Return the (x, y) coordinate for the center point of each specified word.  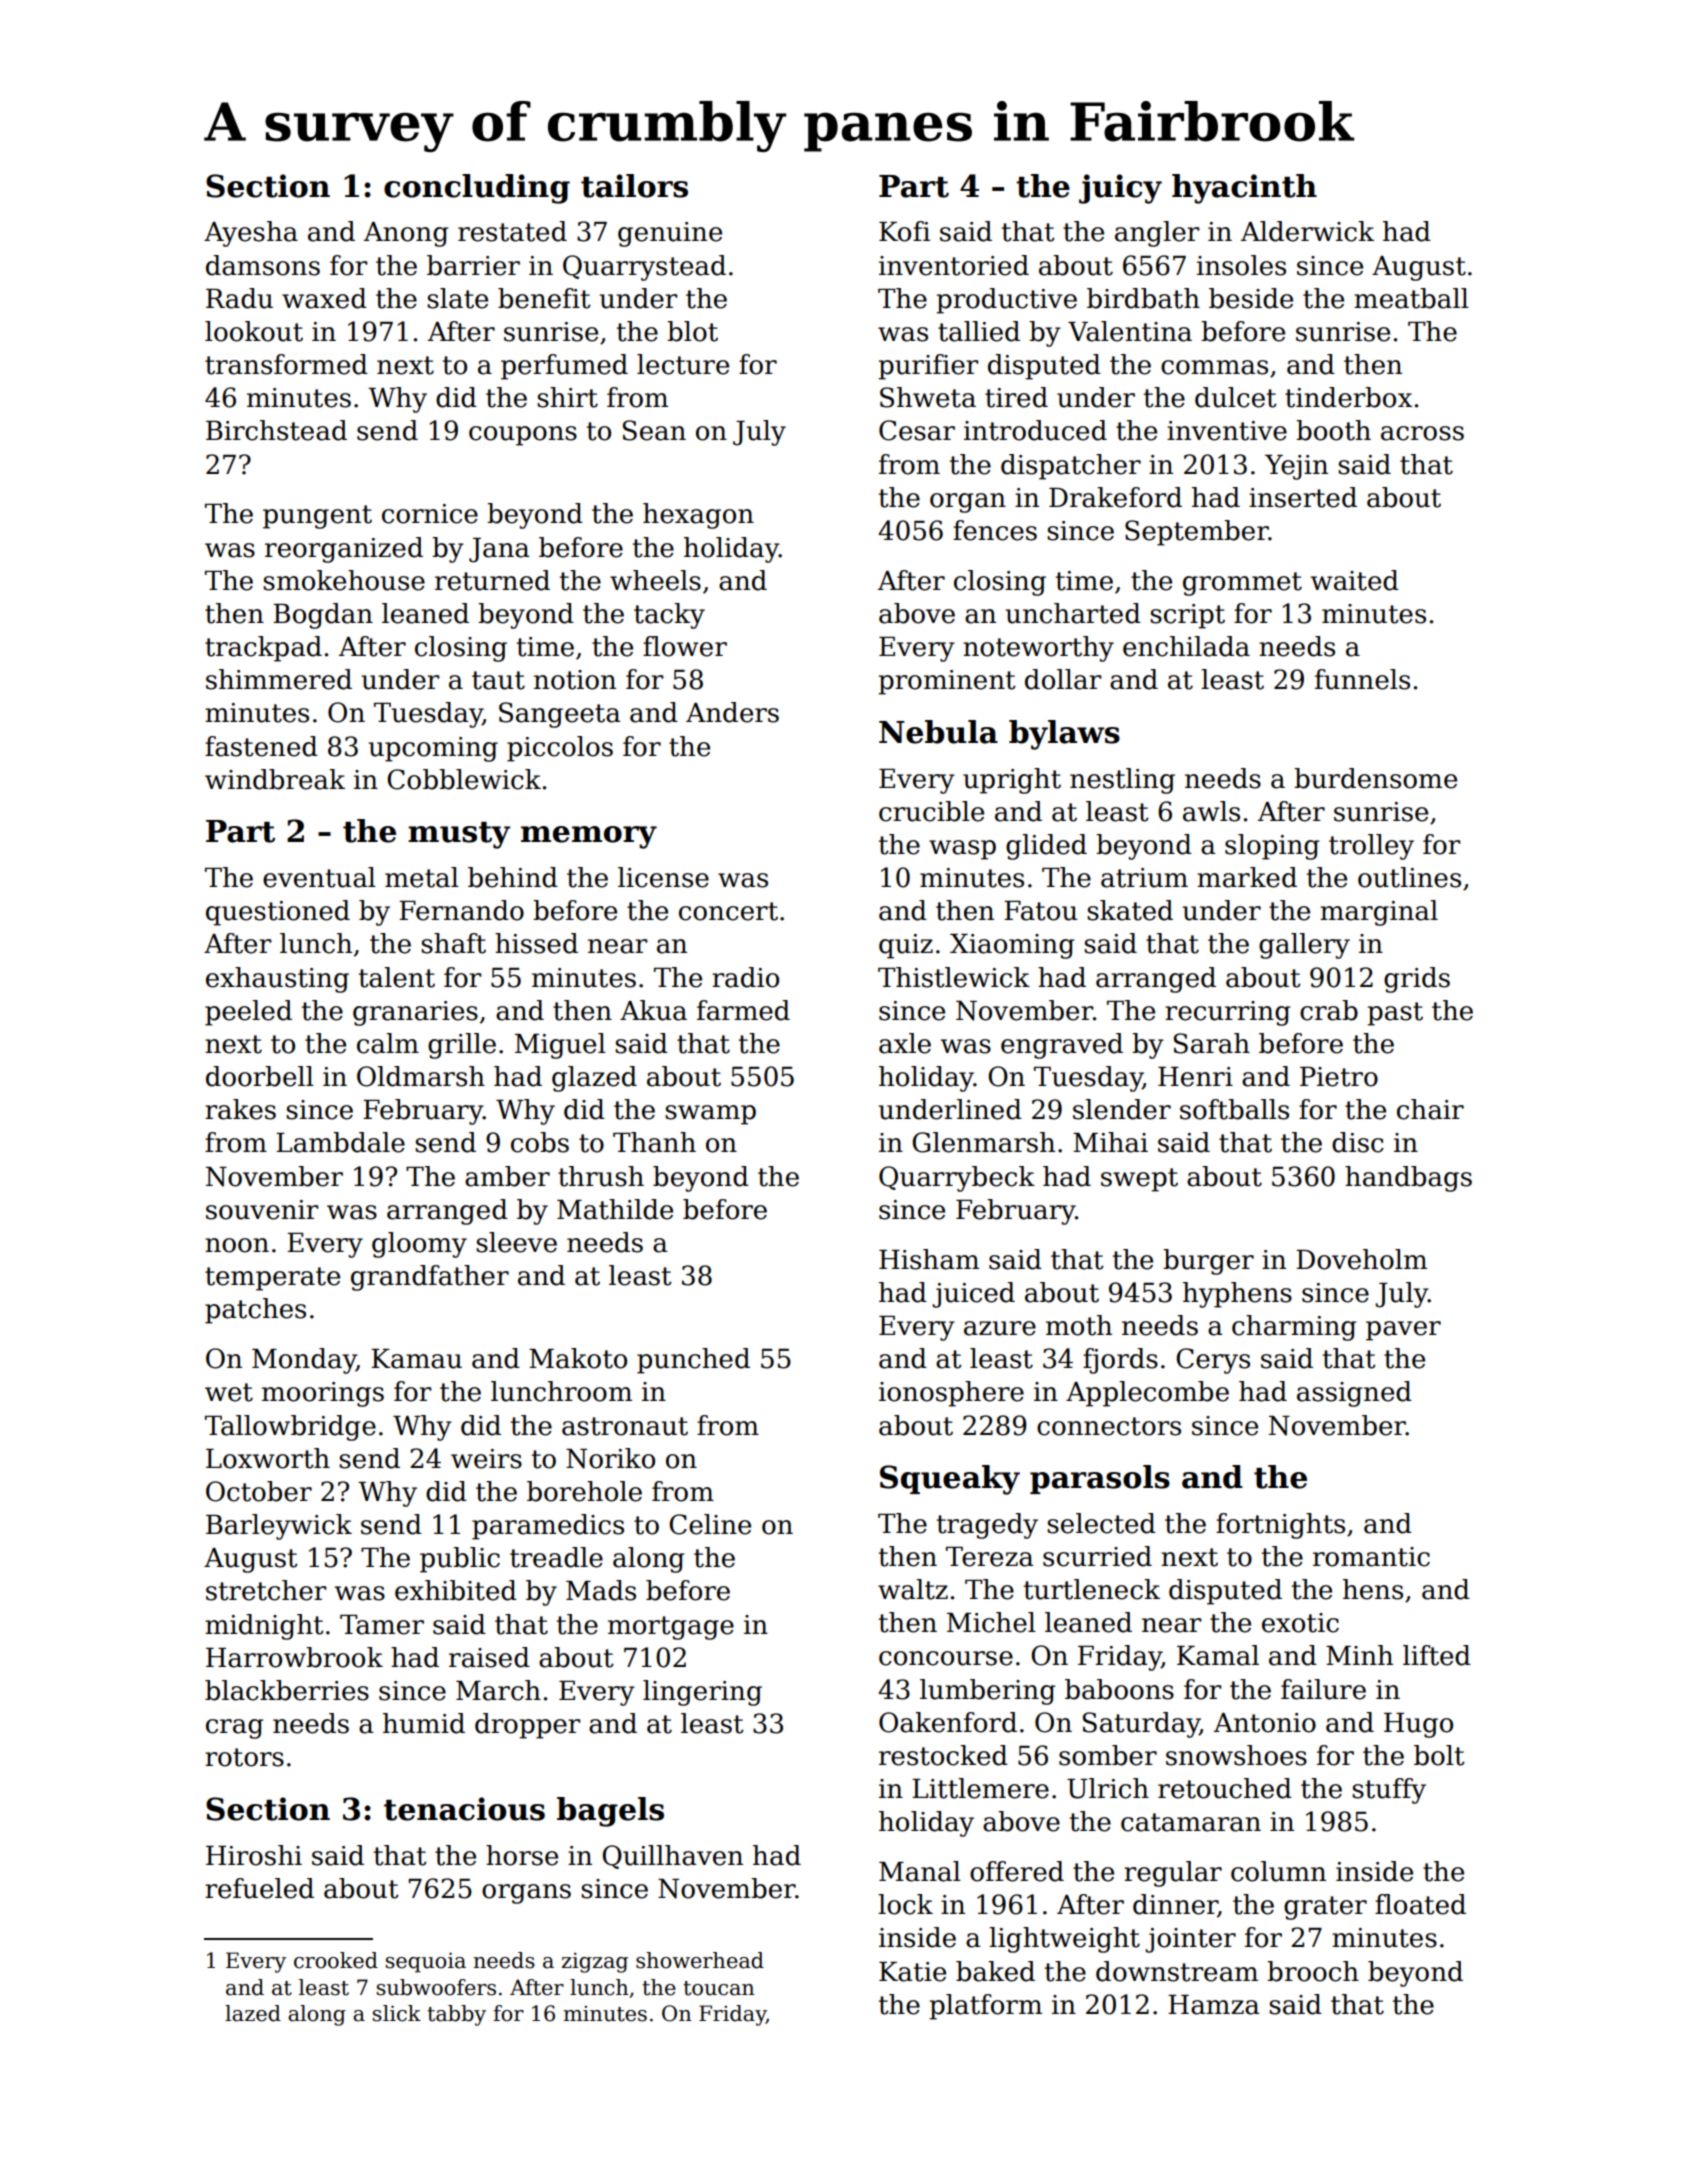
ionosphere (951, 1394)
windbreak (275, 779)
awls (1211, 811)
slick (396, 2013)
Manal (920, 1871)
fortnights (1280, 1526)
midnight (264, 1627)
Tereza (990, 1557)
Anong (406, 234)
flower (685, 646)
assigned (1354, 1394)
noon (237, 1245)
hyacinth (1244, 189)
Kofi (904, 231)
